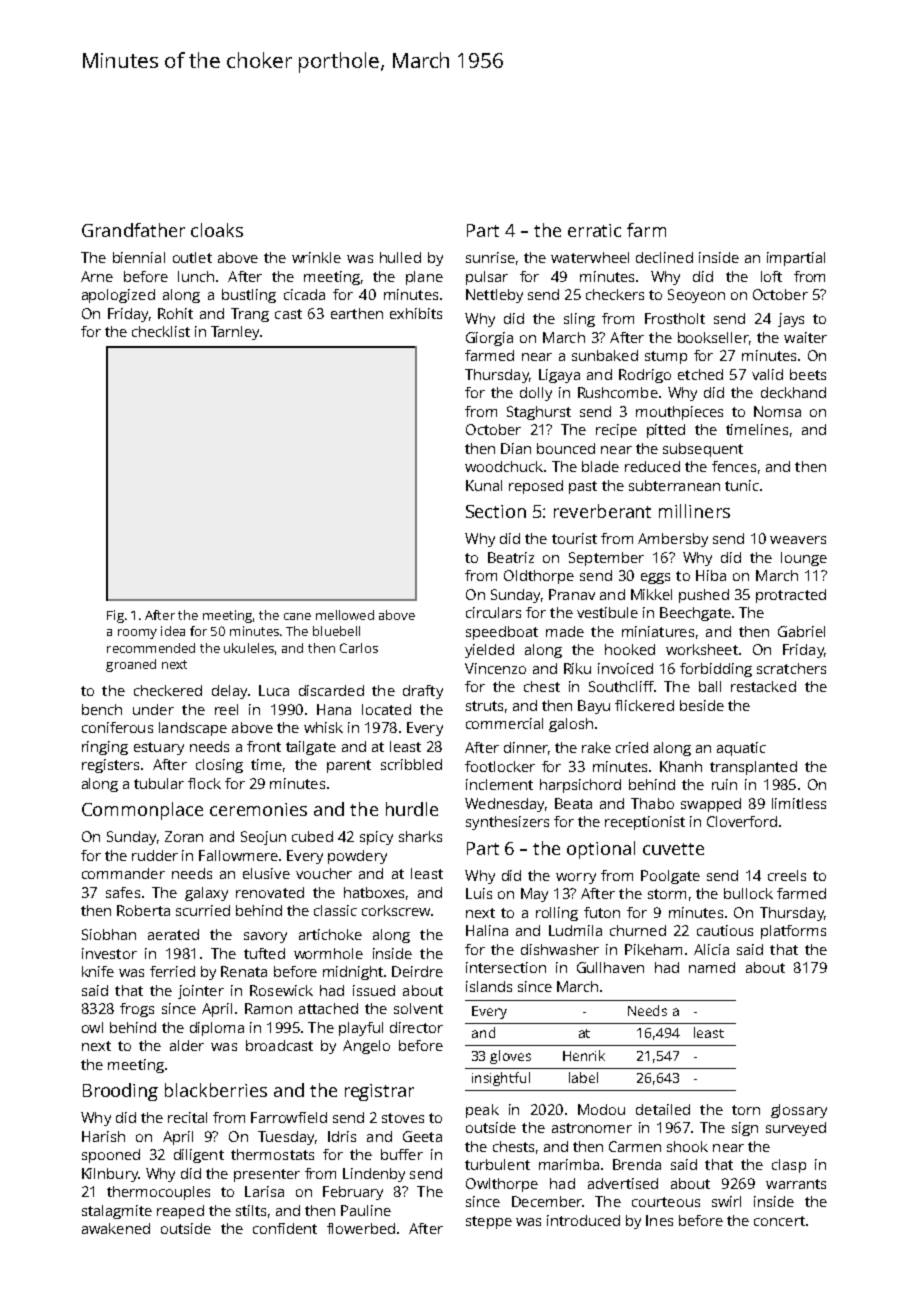  What do you see at coordinates (742, 485) in the screenshot?
I see `tunic` at bounding box center [742, 485].
